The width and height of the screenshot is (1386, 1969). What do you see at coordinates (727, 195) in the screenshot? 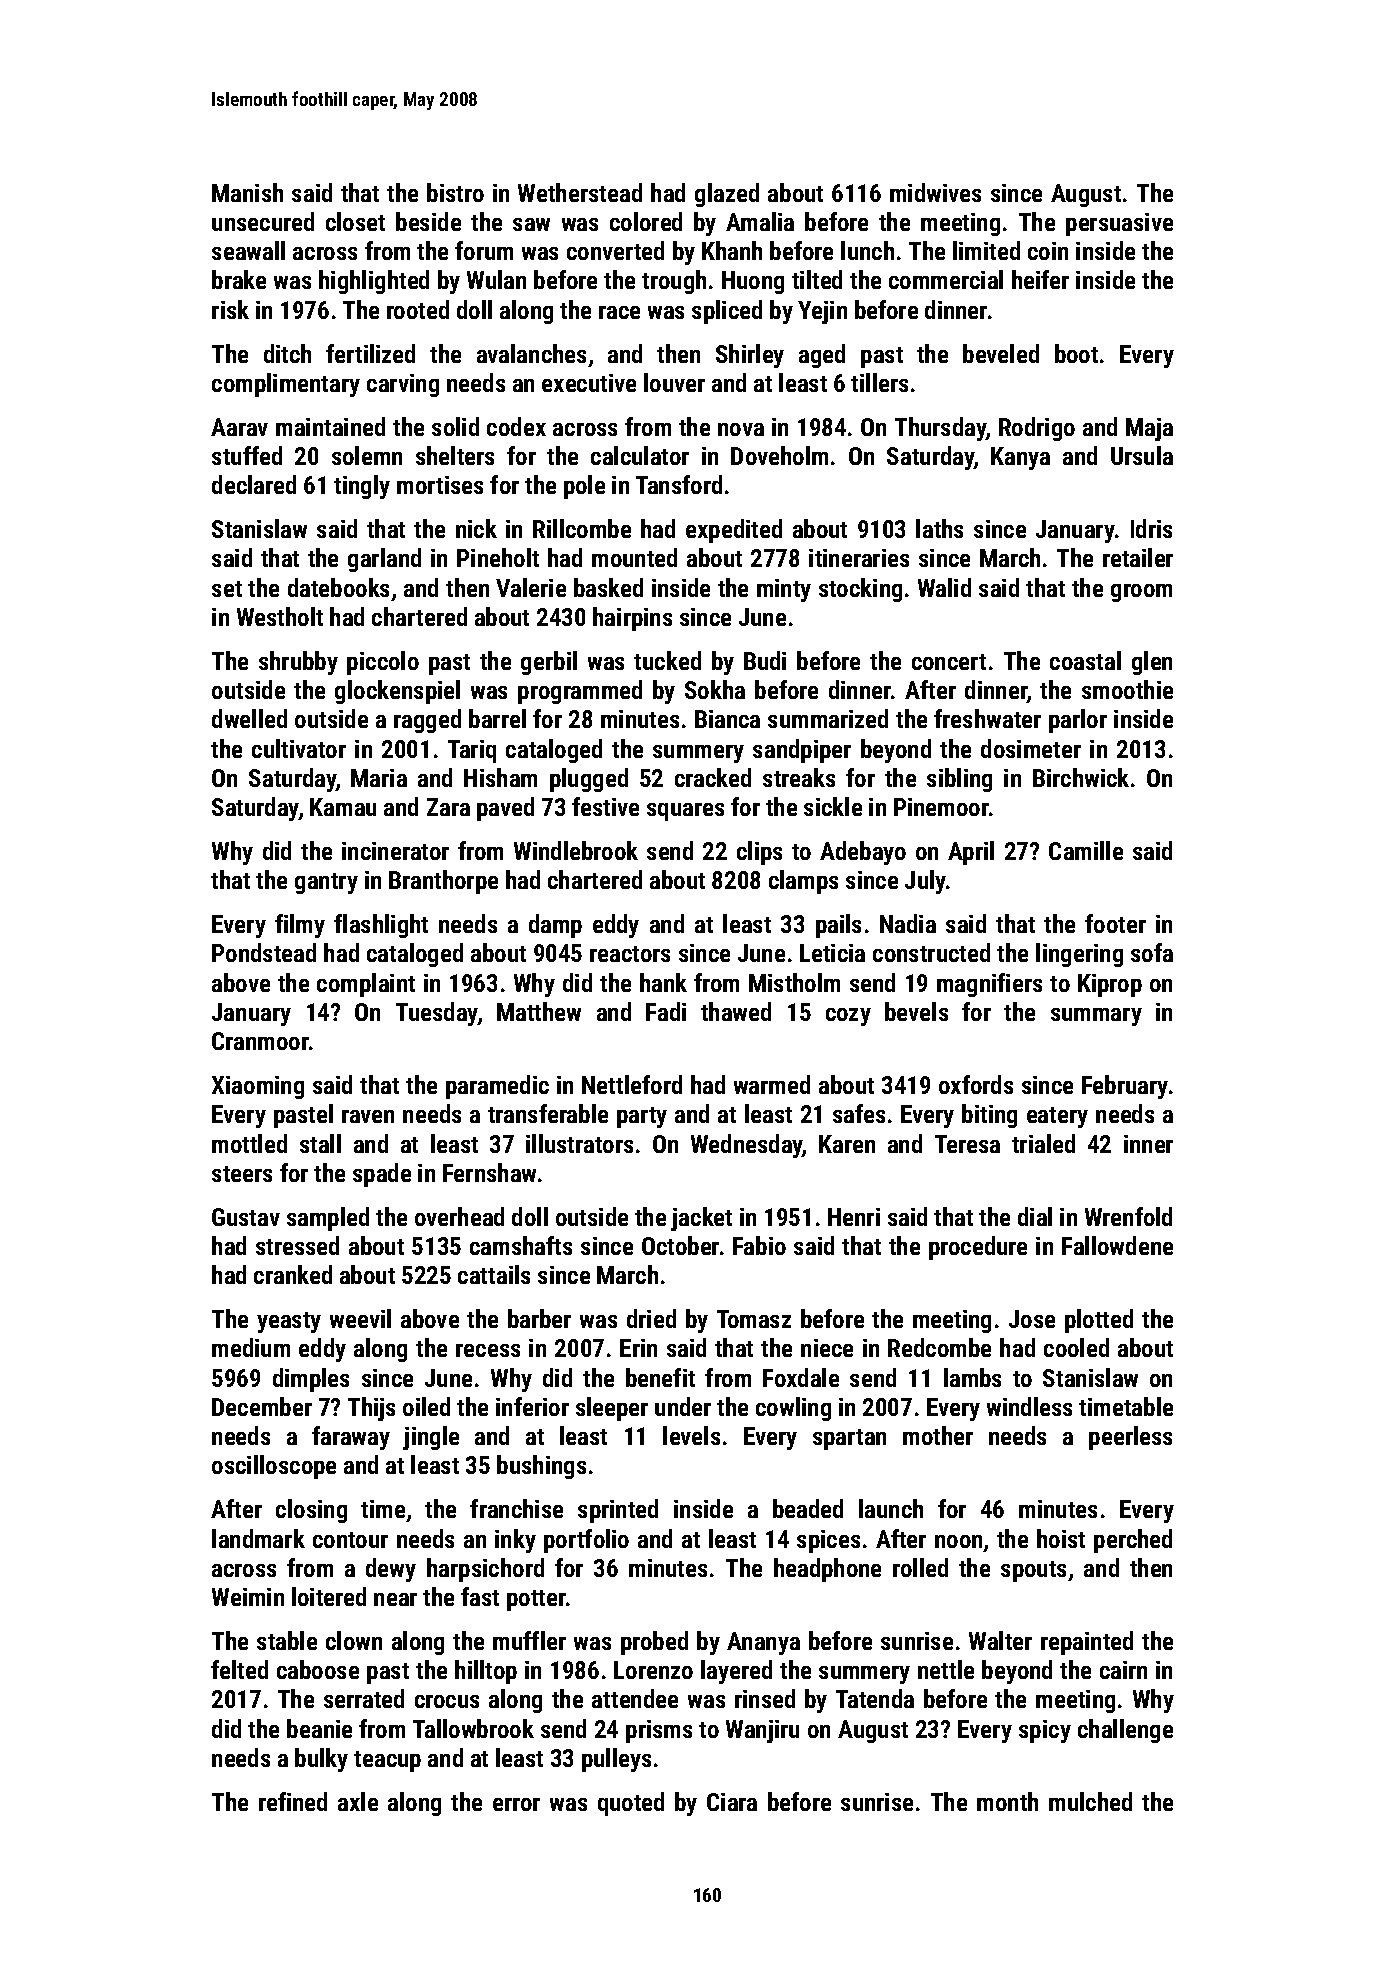
I see `glazed` at bounding box center [727, 195].
